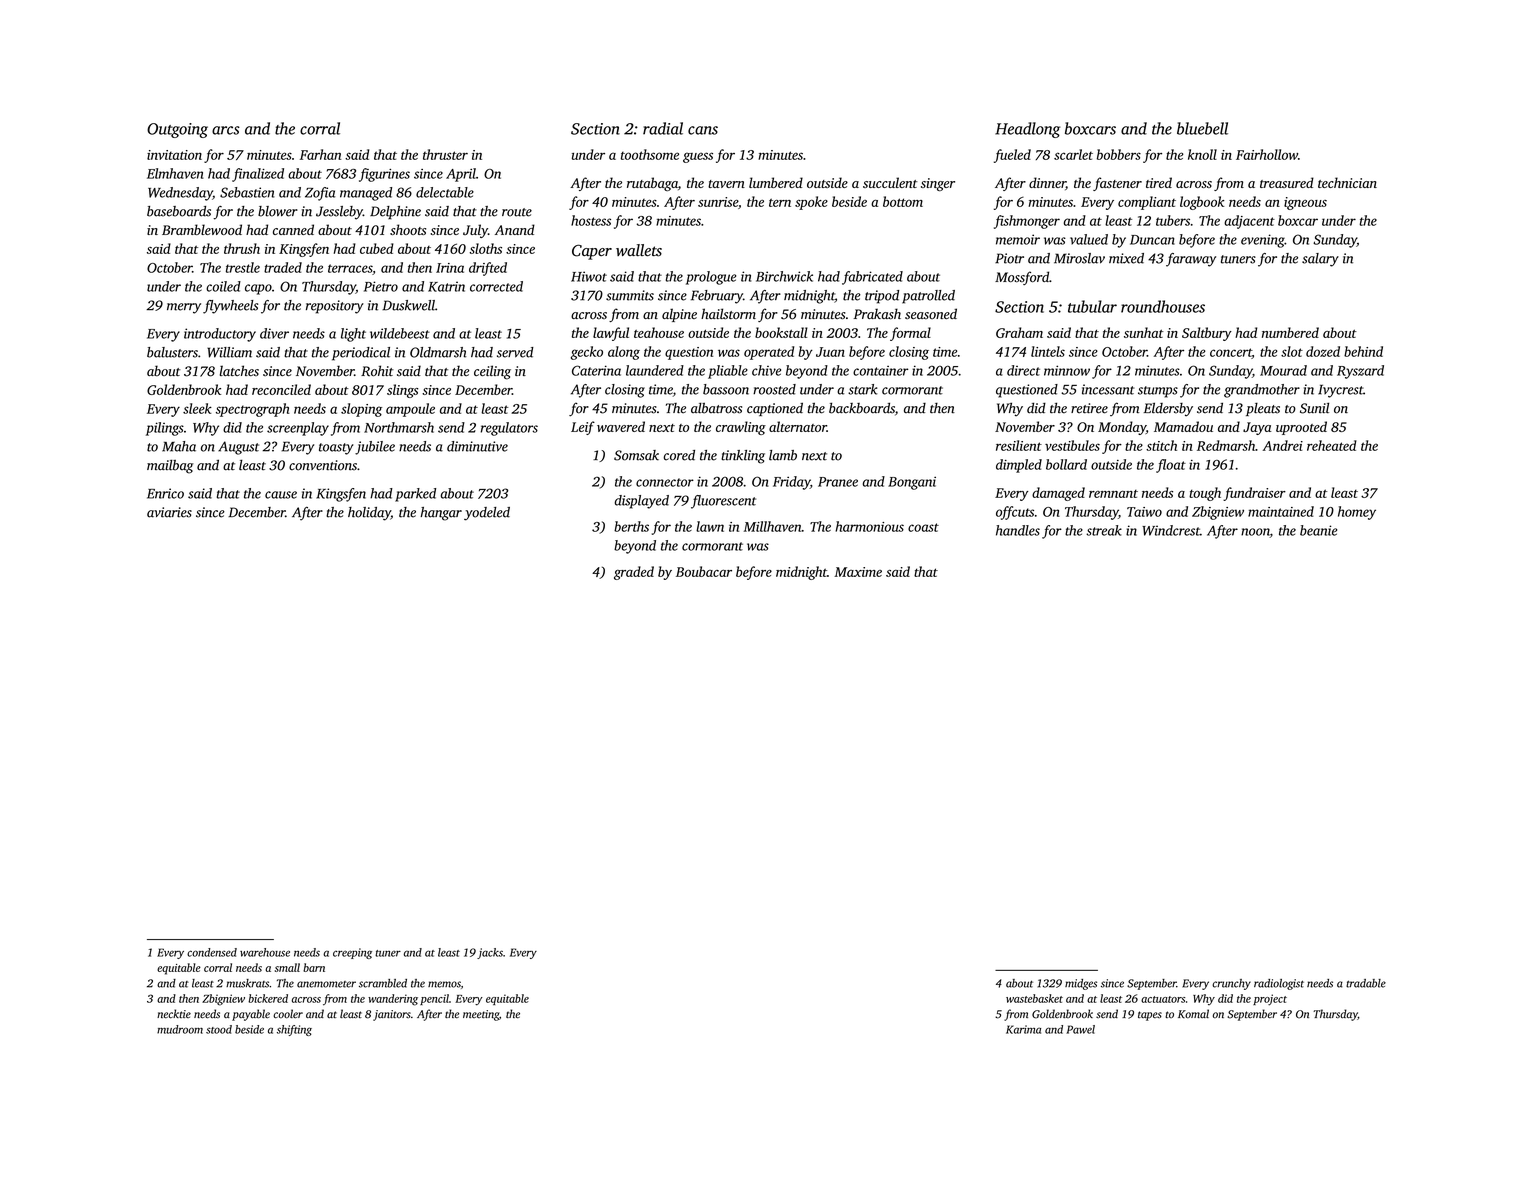 The height and width of the screenshot is (1185, 1534). What do you see at coordinates (718, 202) in the screenshot?
I see `sunrise` at bounding box center [718, 202].
